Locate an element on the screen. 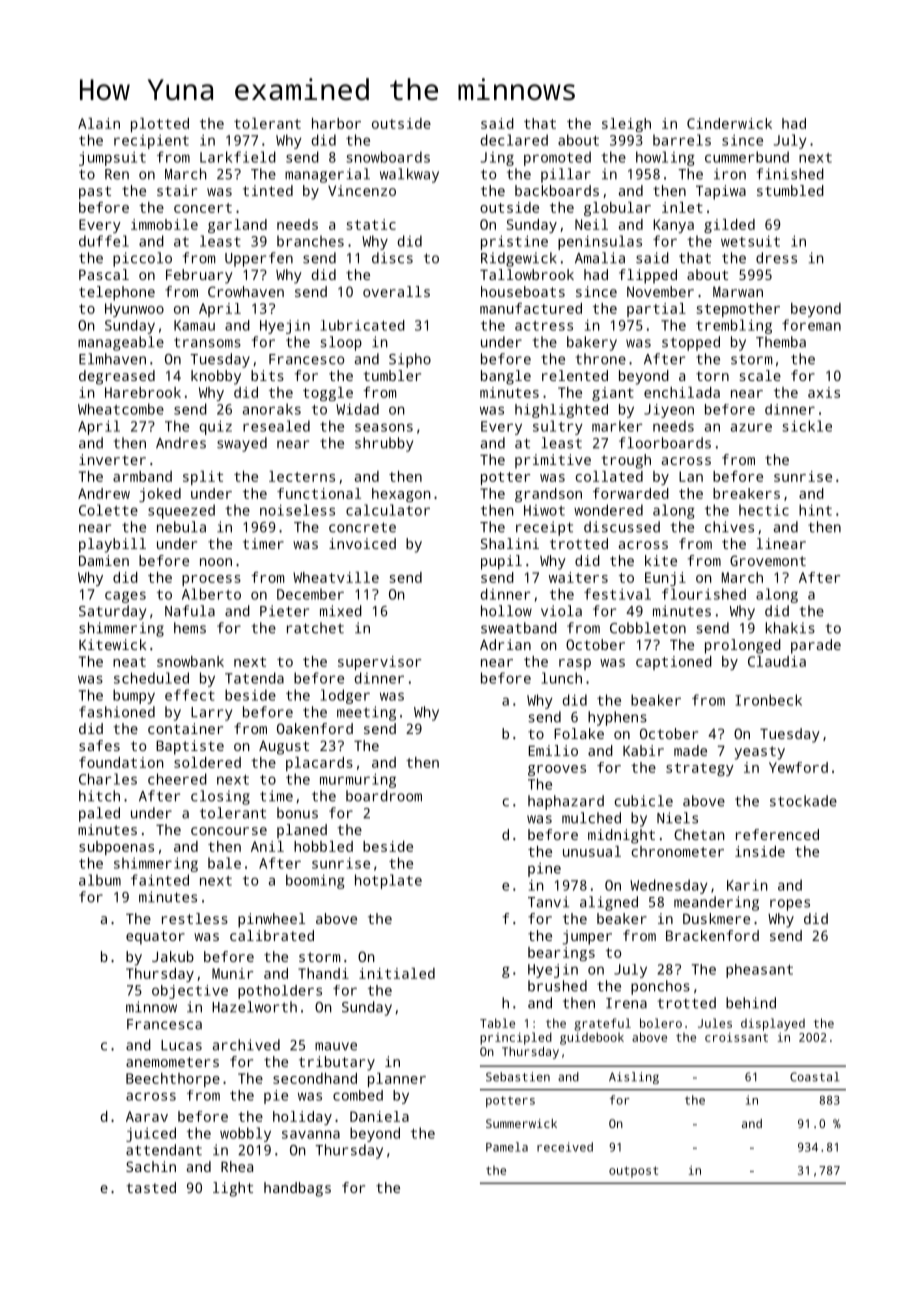 The height and width of the screenshot is (1308, 924). hint is located at coordinates (815, 510).
